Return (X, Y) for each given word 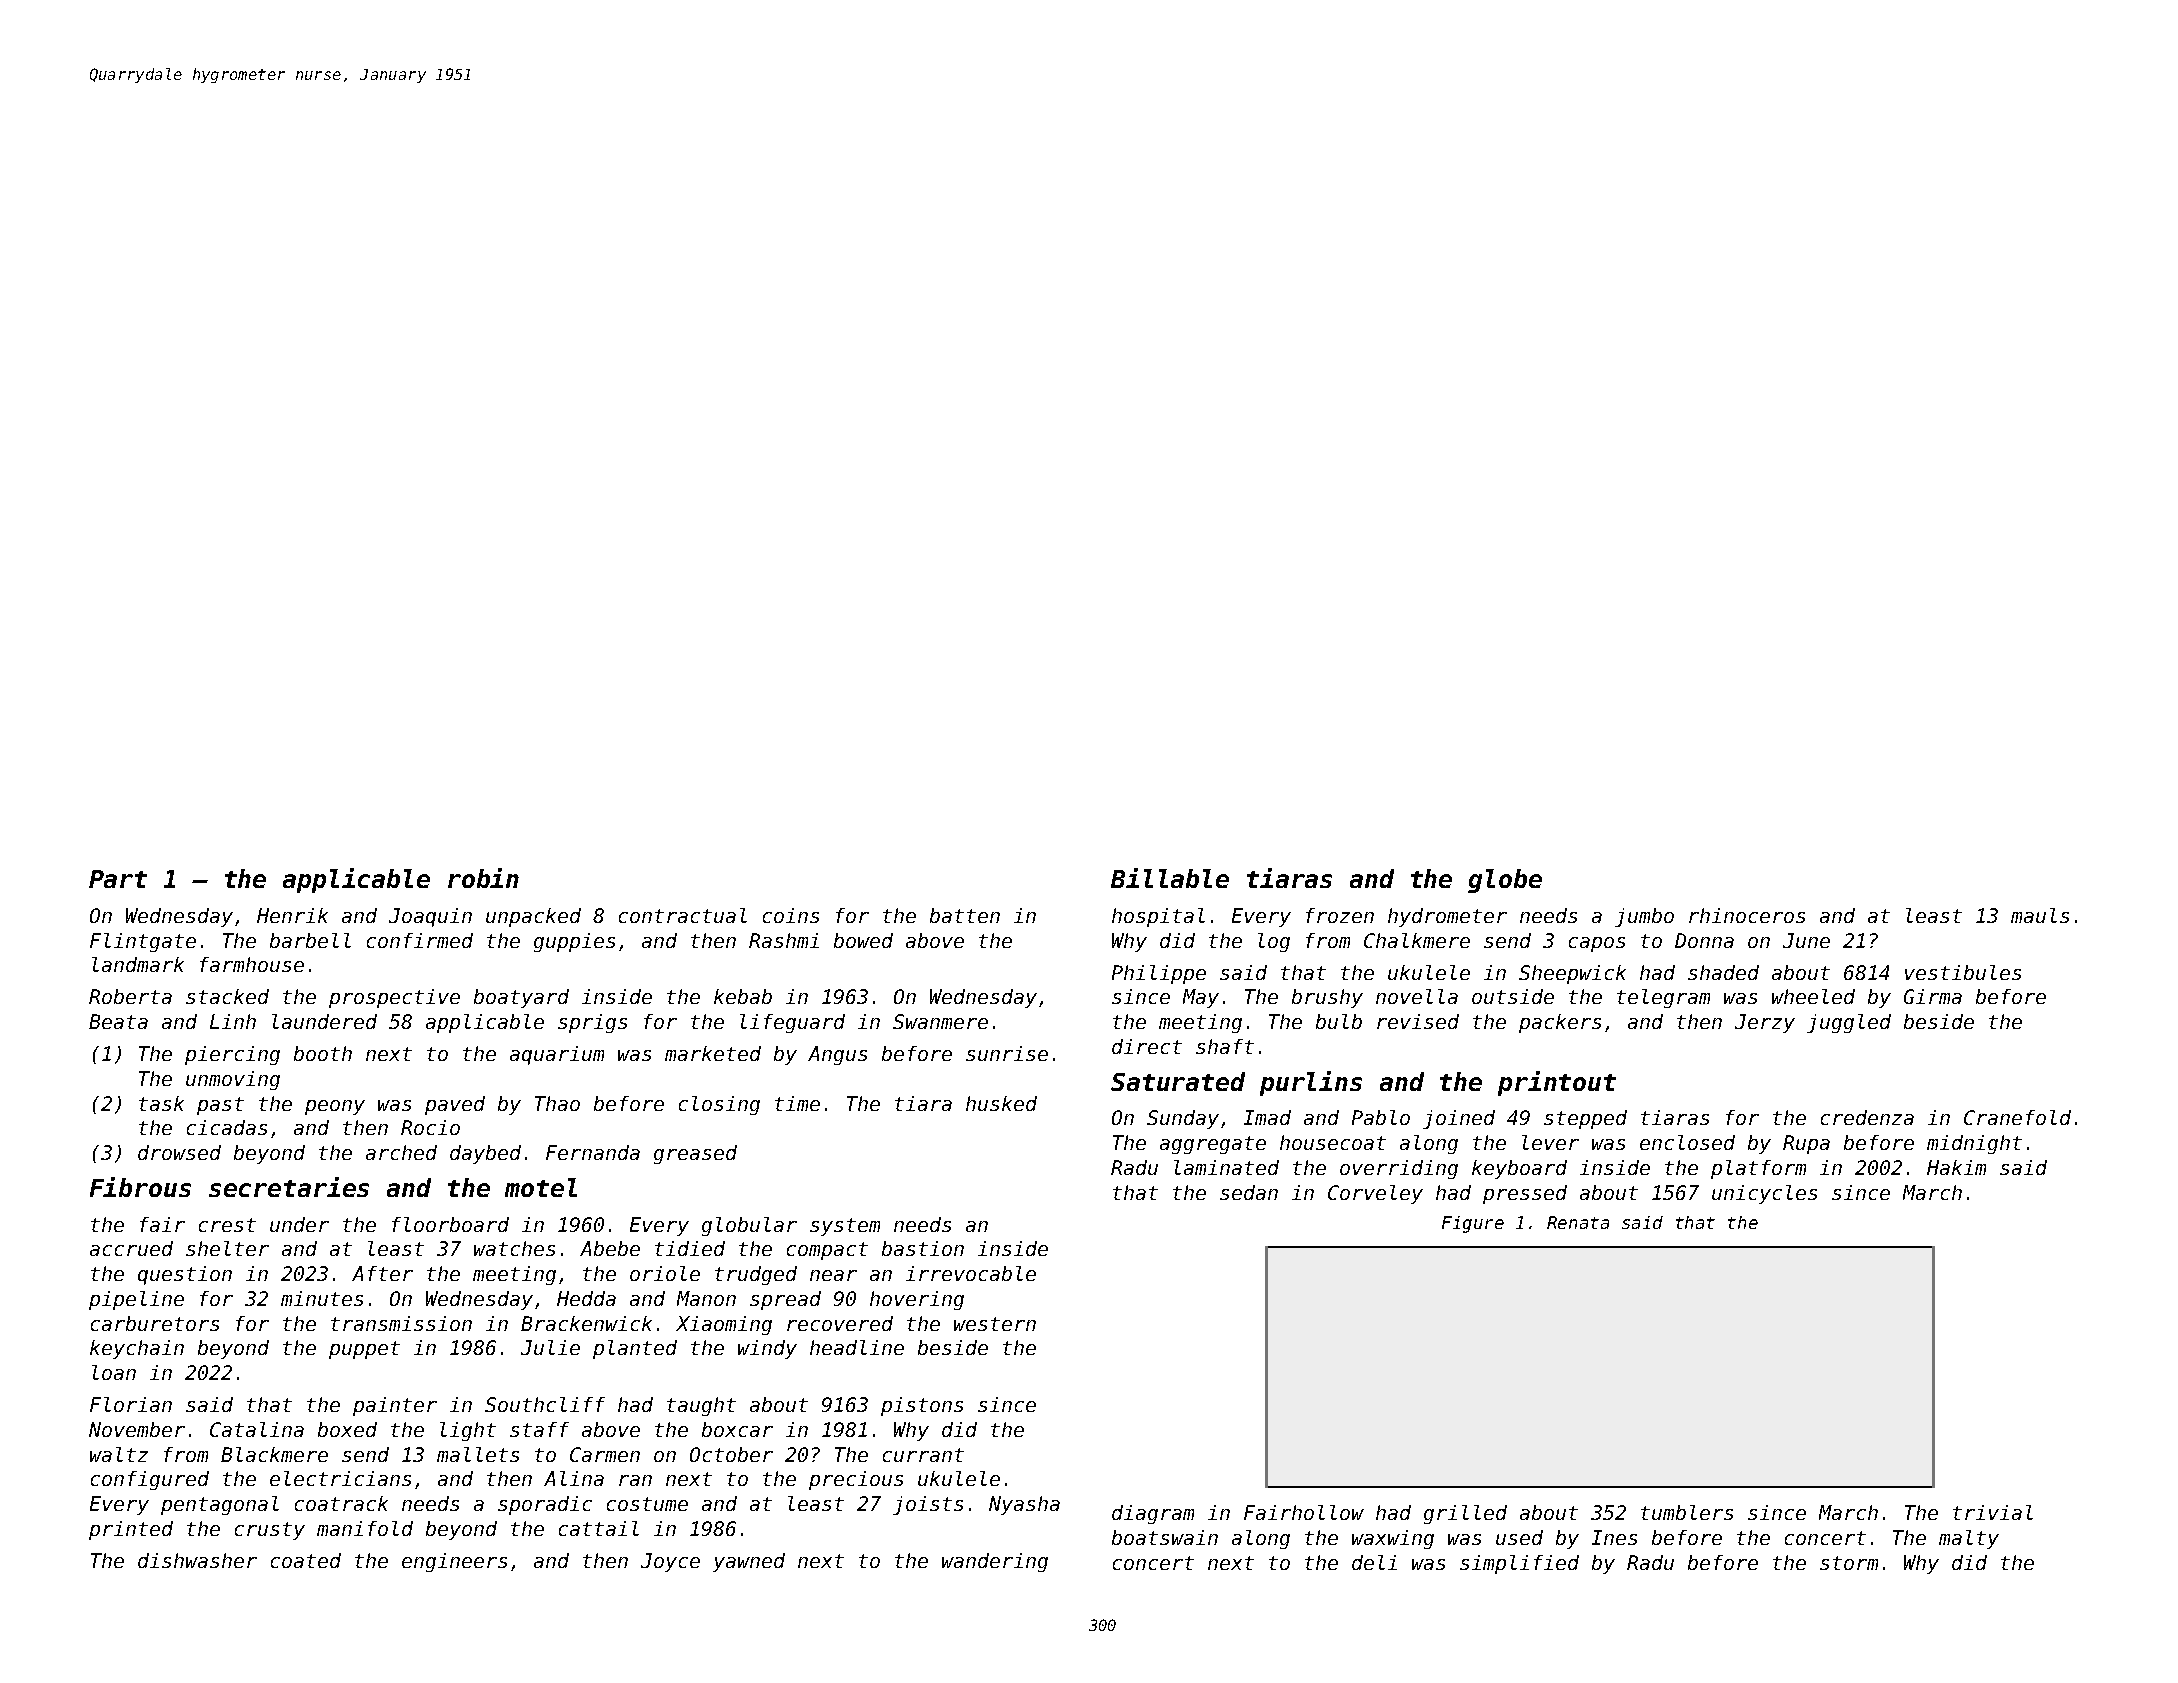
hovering (917, 1300)
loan (114, 1372)
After (382, 1273)
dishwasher (197, 1560)
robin (483, 878)
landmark (138, 964)
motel (541, 1187)
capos (1597, 944)
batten (965, 915)
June (1806, 940)
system (845, 1227)
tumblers (1687, 1512)
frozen (1340, 915)
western (995, 1324)
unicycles (1764, 1194)
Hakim (1956, 1167)
